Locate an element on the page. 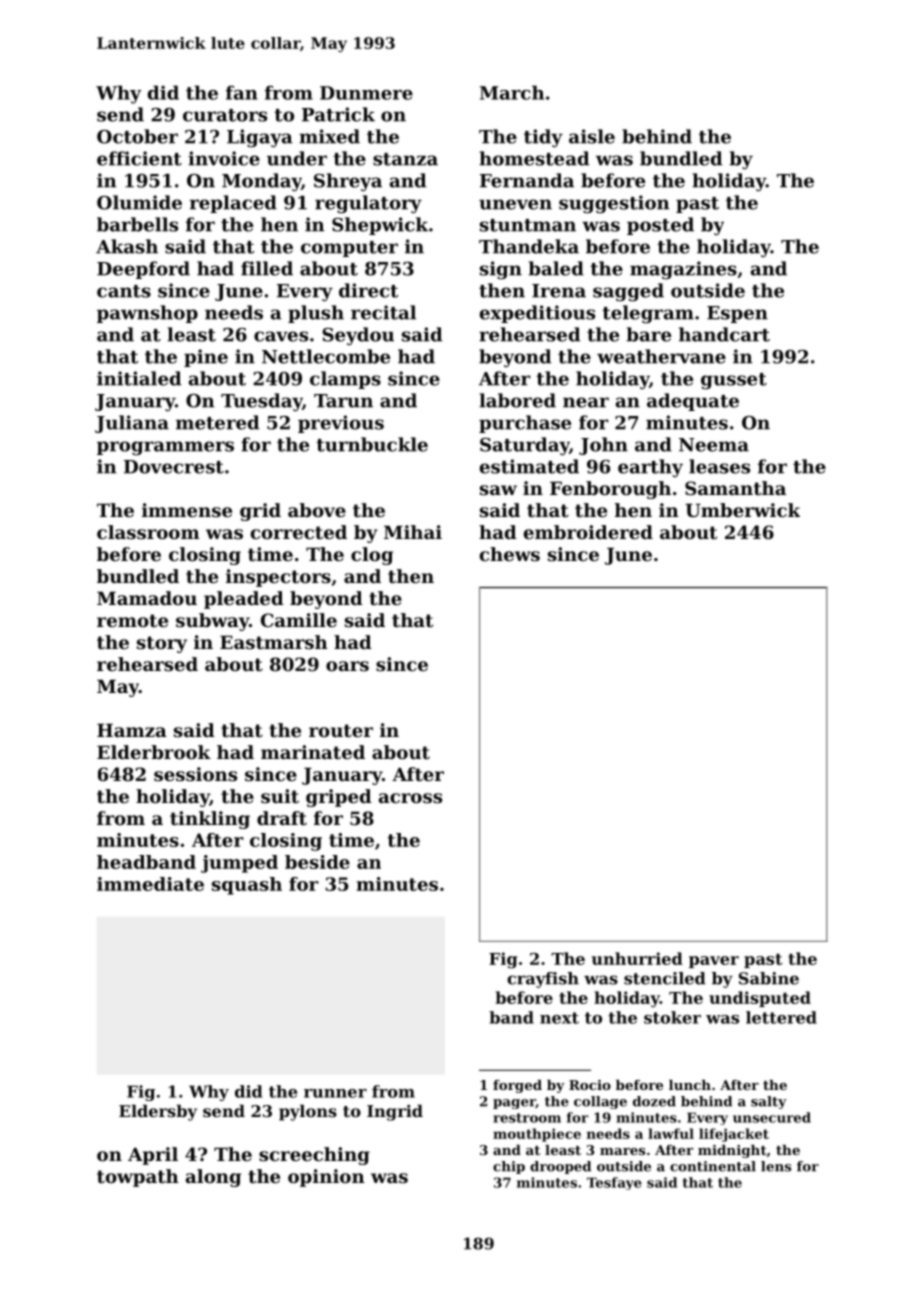 The width and height of the document is (924, 1311). lunch is located at coordinates (690, 1085).
